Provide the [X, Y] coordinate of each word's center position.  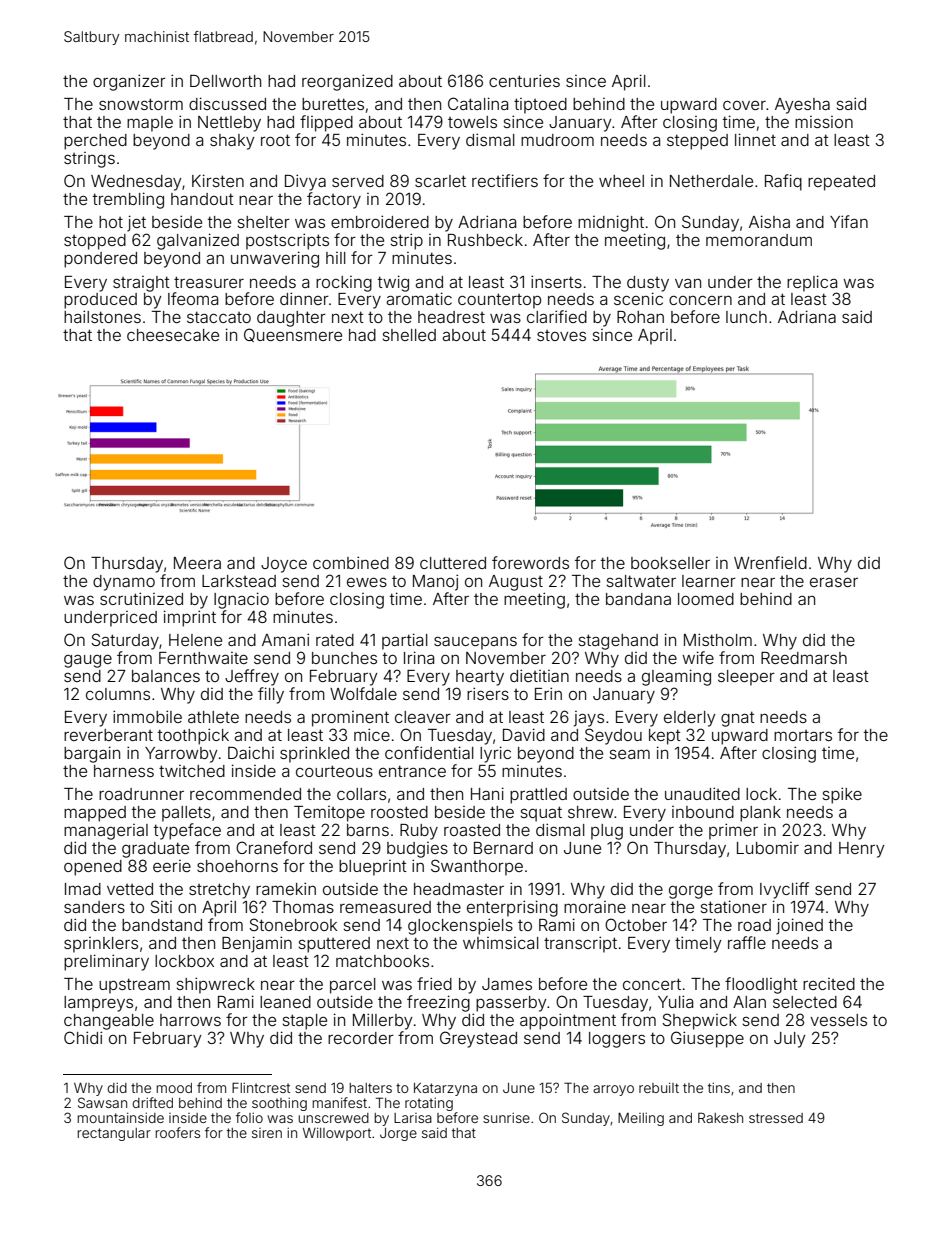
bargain [92, 754]
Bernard [503, 848]
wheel [621, 181]
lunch [746, 317]
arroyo [613, 1090]
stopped [95, 242]
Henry [862, 850]
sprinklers [101, 945]
